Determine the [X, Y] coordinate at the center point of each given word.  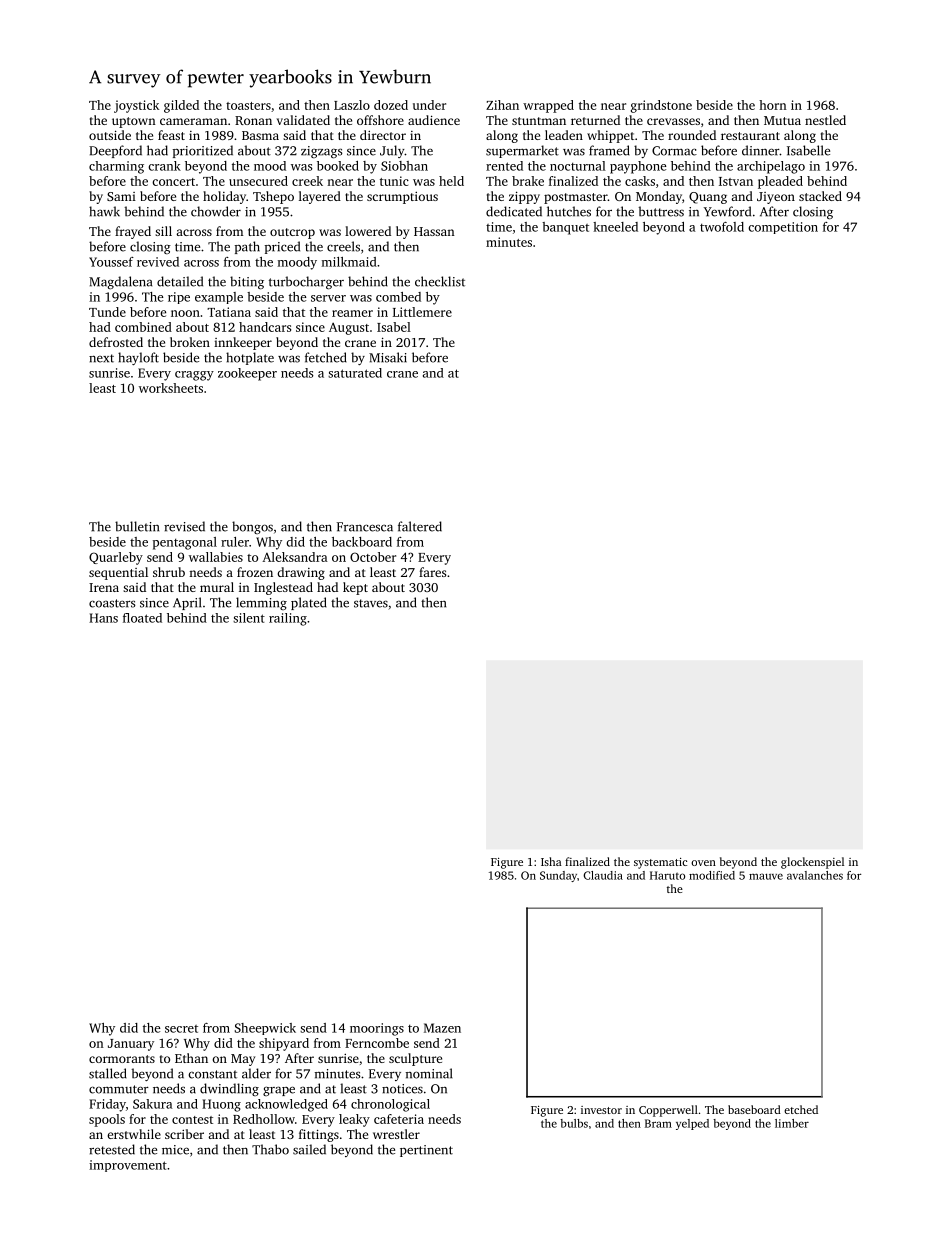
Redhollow [264, 1119]
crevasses [673, 121]
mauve [766, 876]
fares [432, 572]
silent [249, 618]
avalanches [815, 875]
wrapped [548, 106]
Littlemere [422, 312]
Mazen [442, 1028]
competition [783, 228]
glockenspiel [812, 863]
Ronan [253, 120]
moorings [377, 1029]
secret [181, 1029]
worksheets [171, 388]
